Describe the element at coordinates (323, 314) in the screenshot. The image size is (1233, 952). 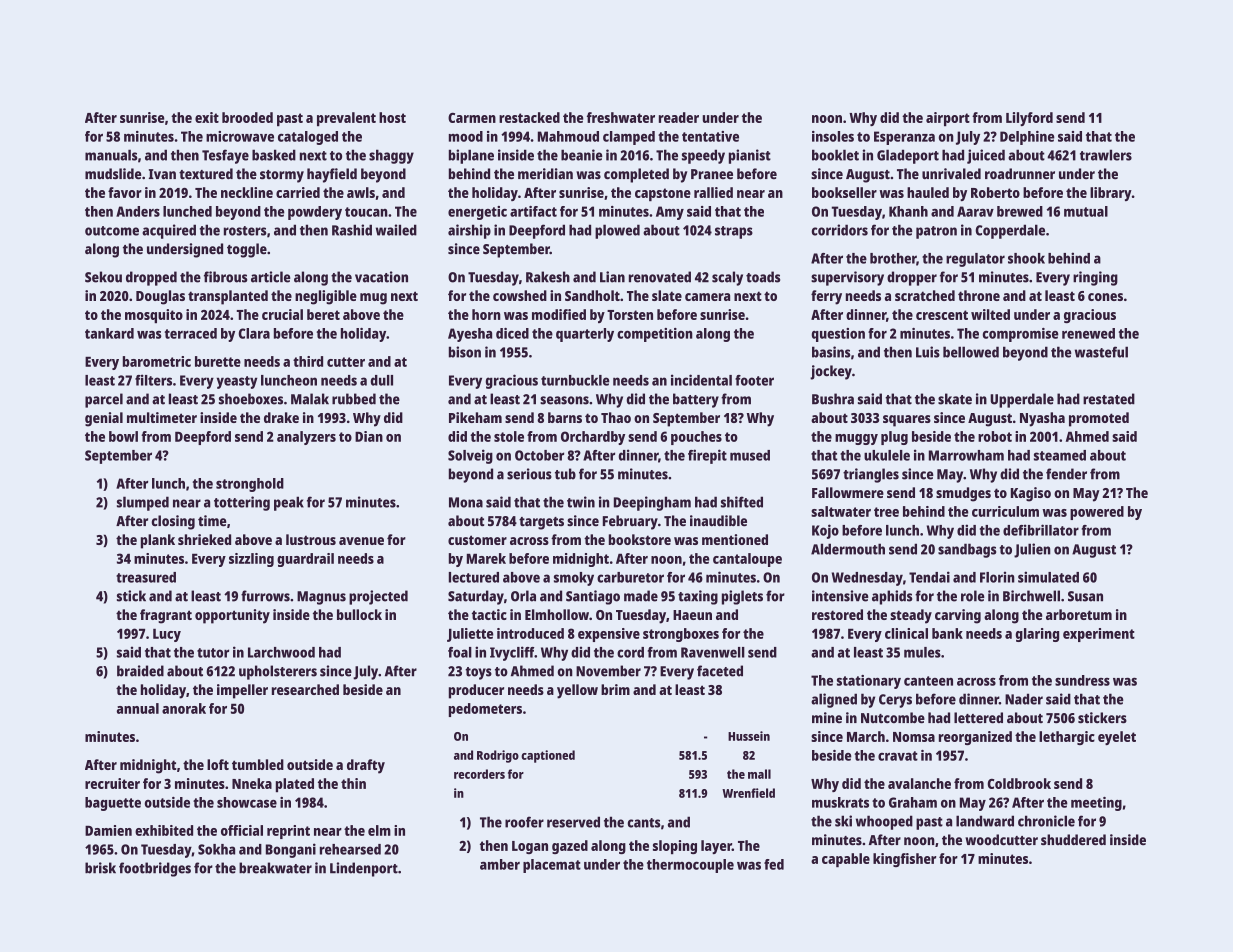
I see `beret` at that location.
